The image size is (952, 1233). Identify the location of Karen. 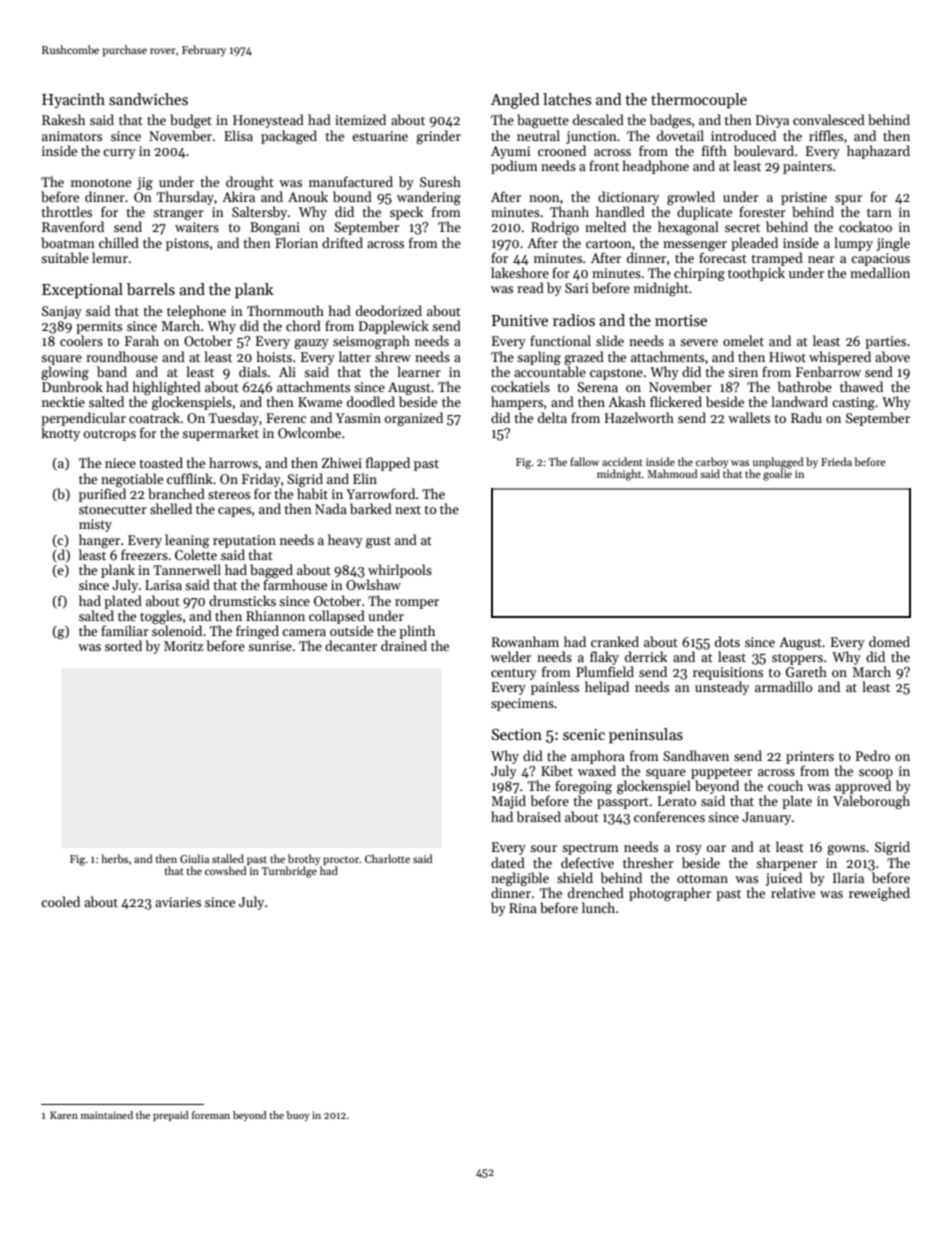
(64, 1115).
